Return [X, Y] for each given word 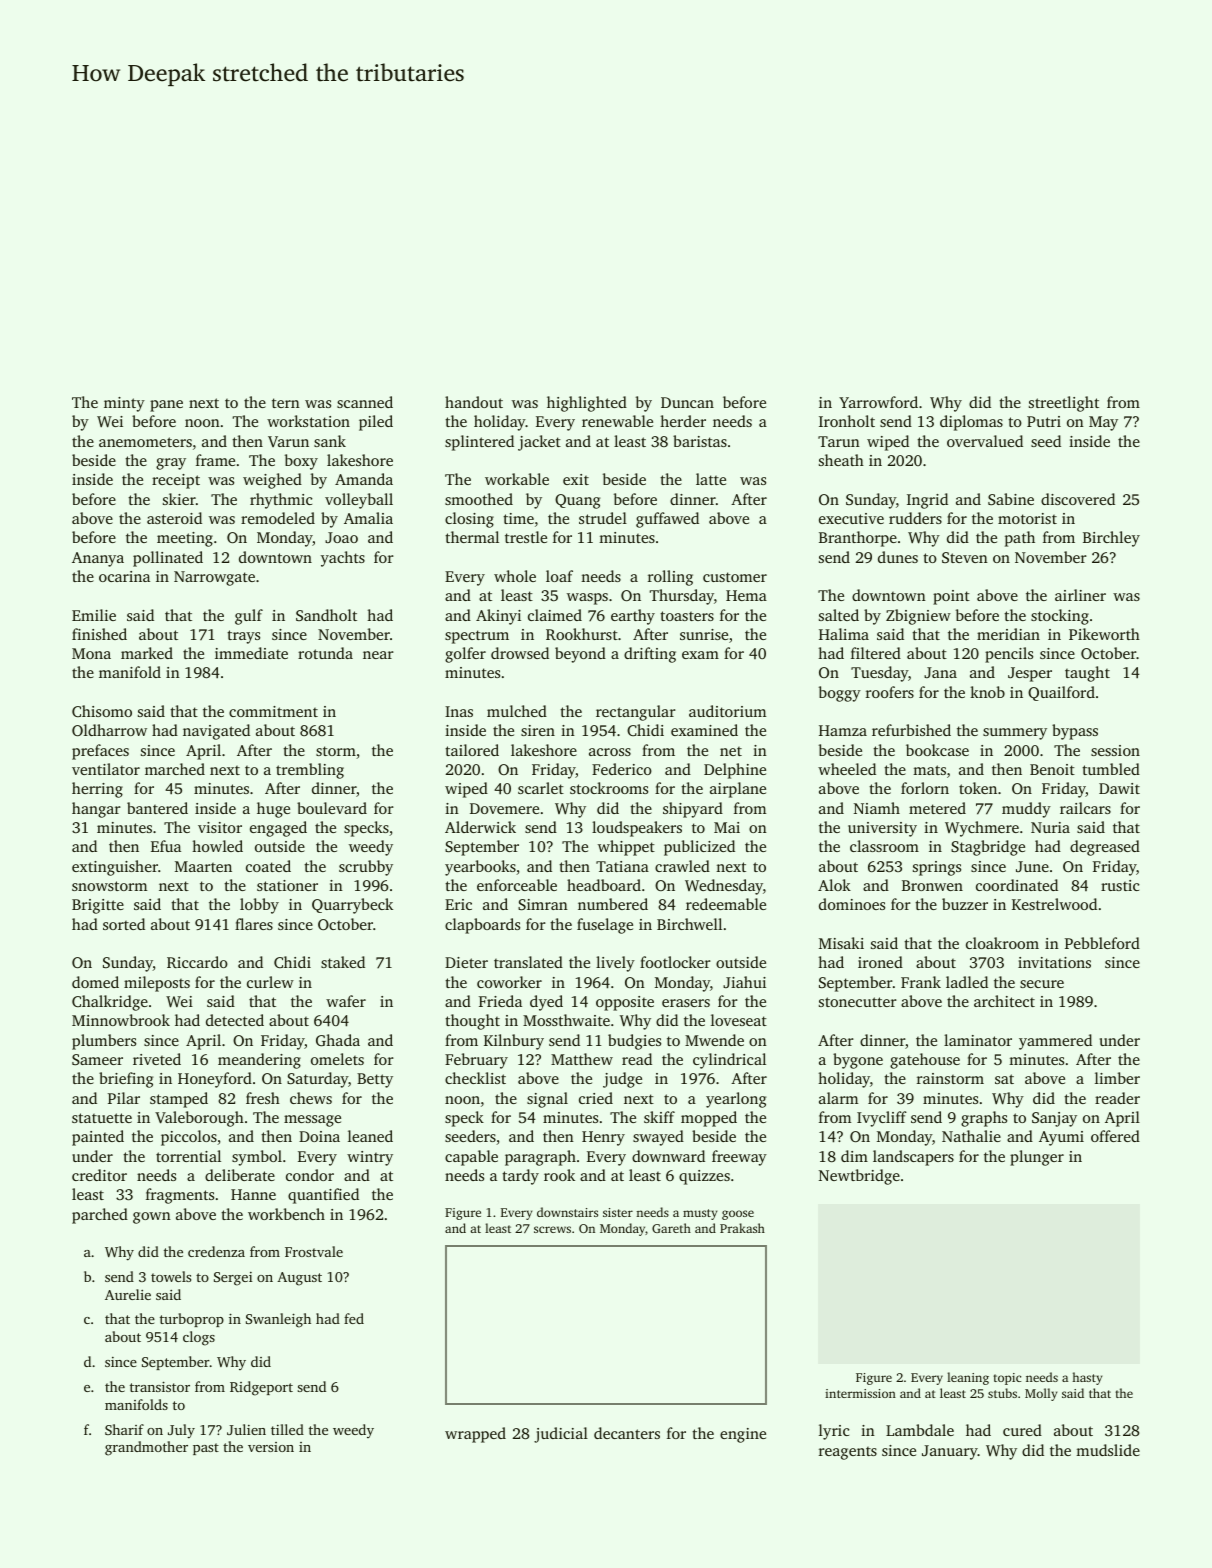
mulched [517, 711]
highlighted [587, 404]
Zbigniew [918, 617]
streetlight [1064, 404]
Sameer [97, 1059]
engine [743, 1435]
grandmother [146, 1448]
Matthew [582, 1059]
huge [273, 810]
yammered [1055, 1042]
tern [286, 403]
